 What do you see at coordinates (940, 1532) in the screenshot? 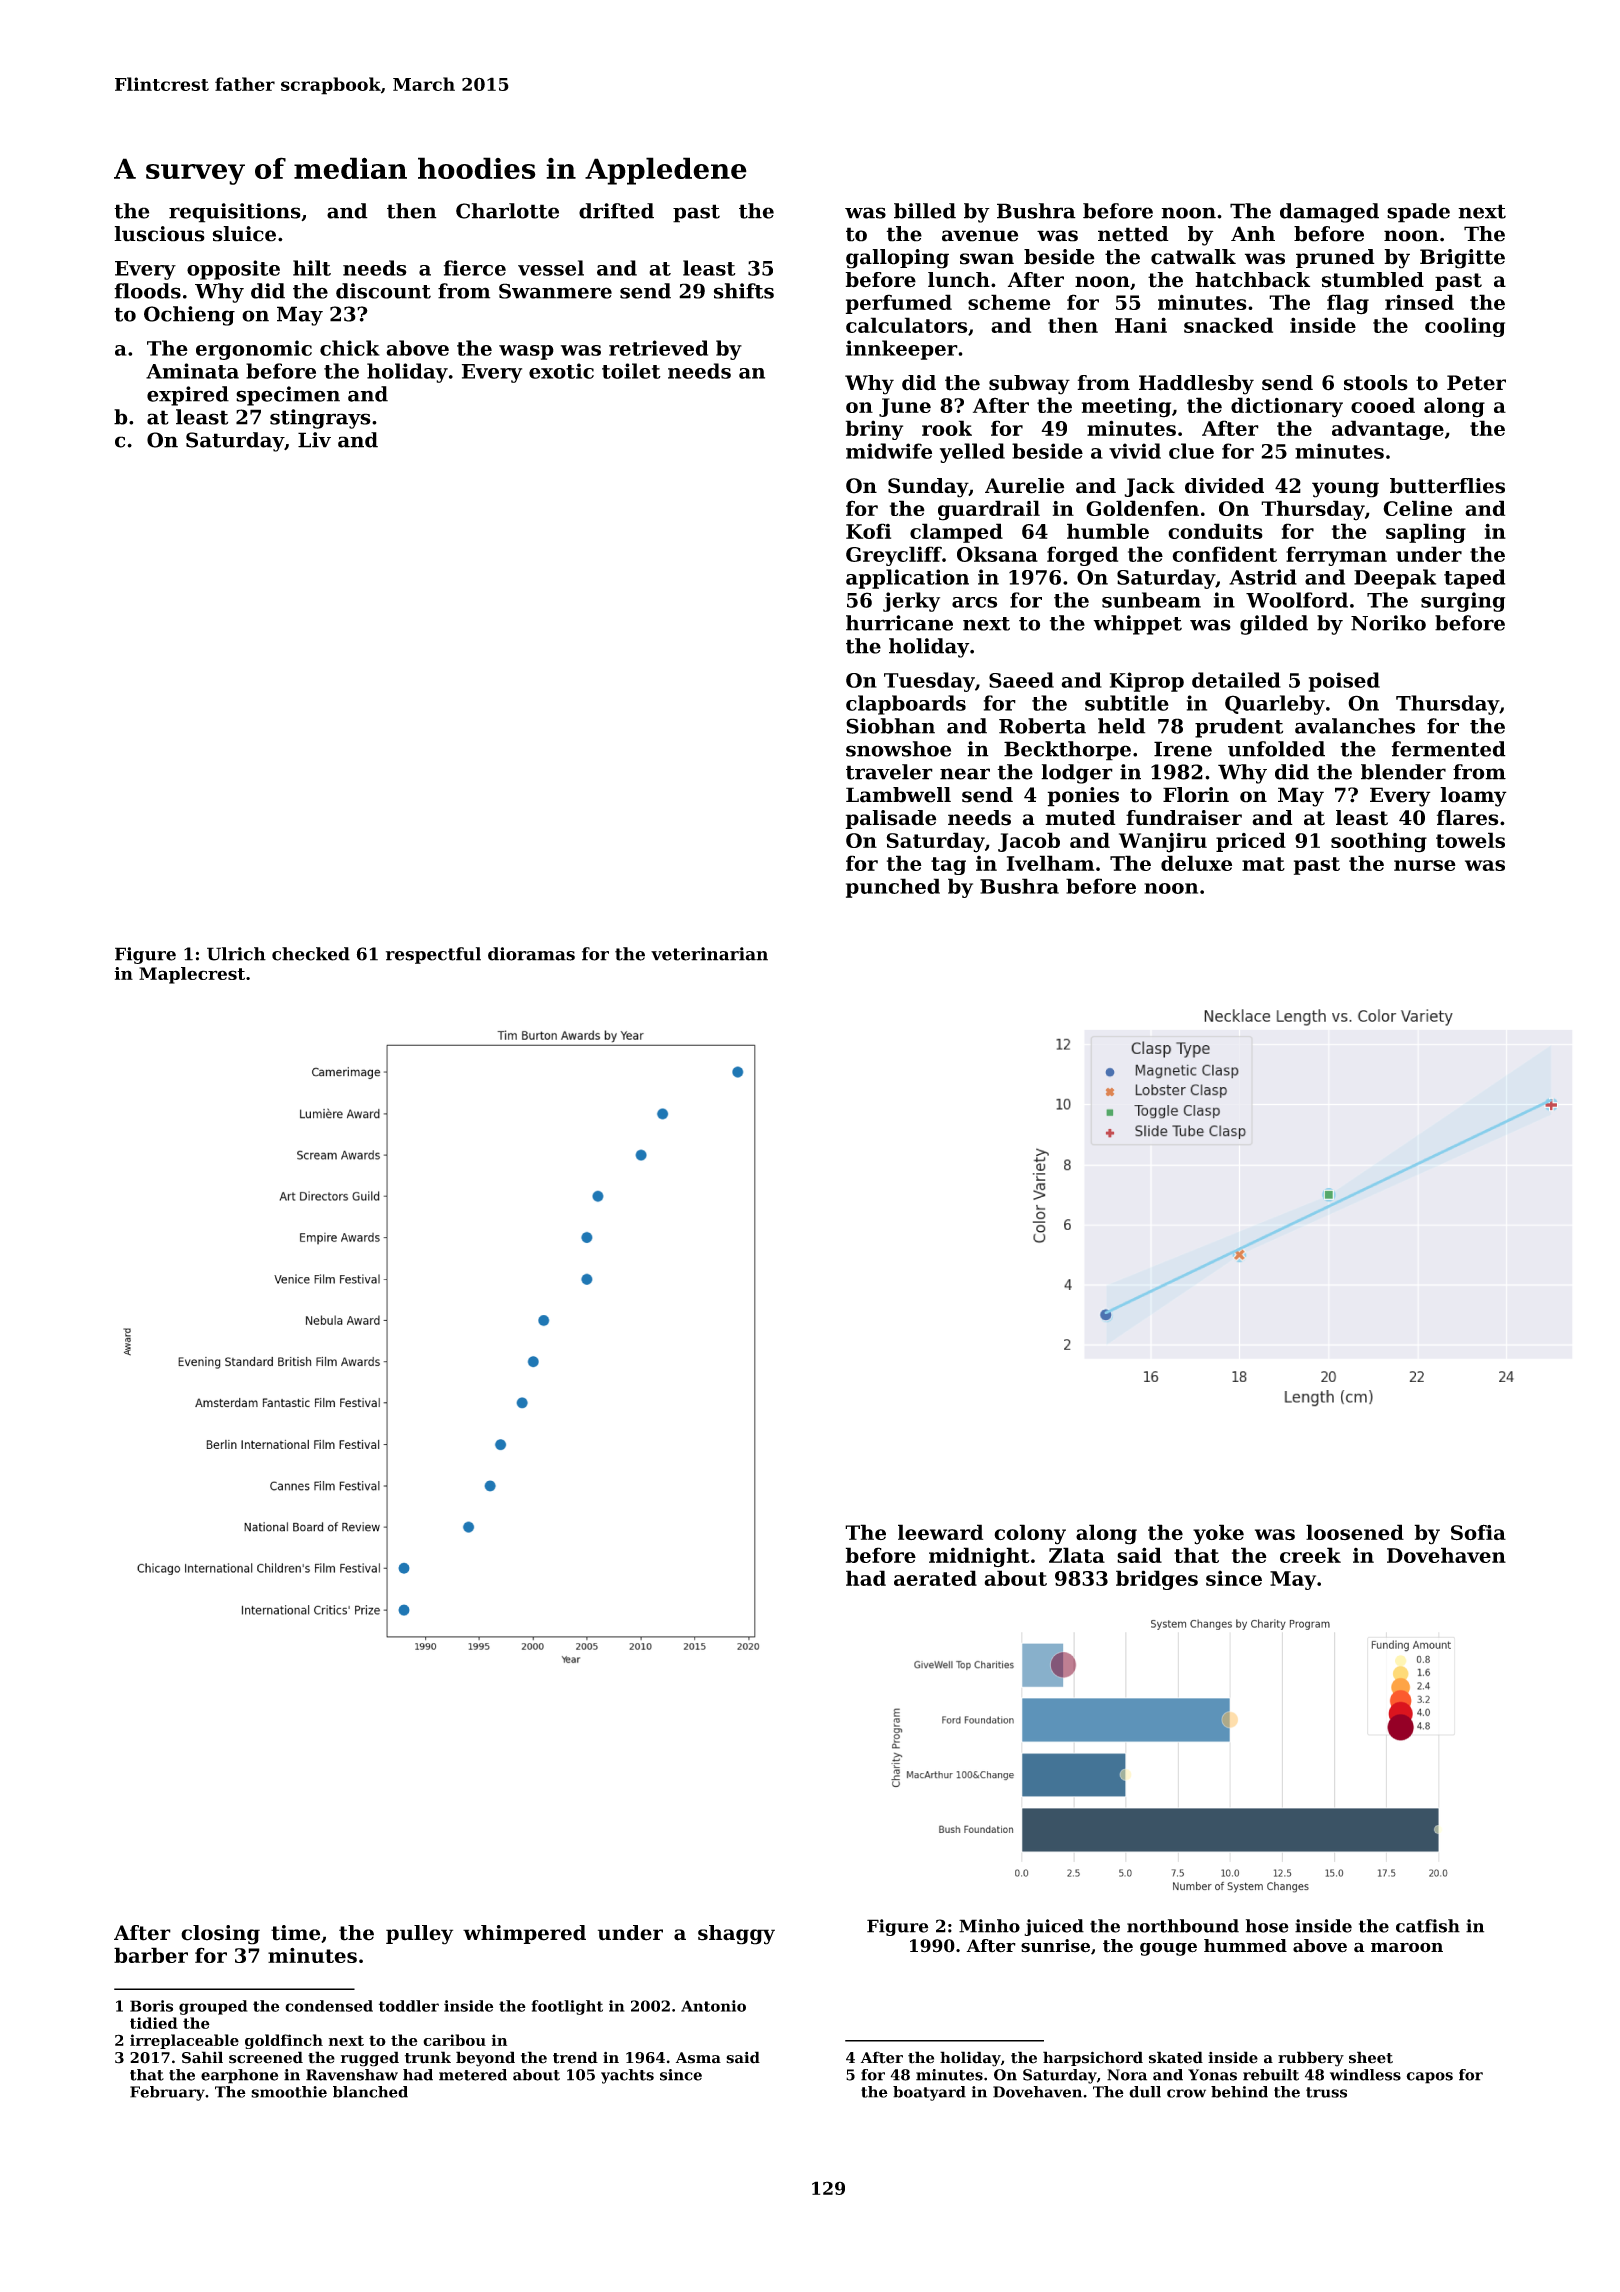
I see `leeward` at bounding box center [940, 1532].
